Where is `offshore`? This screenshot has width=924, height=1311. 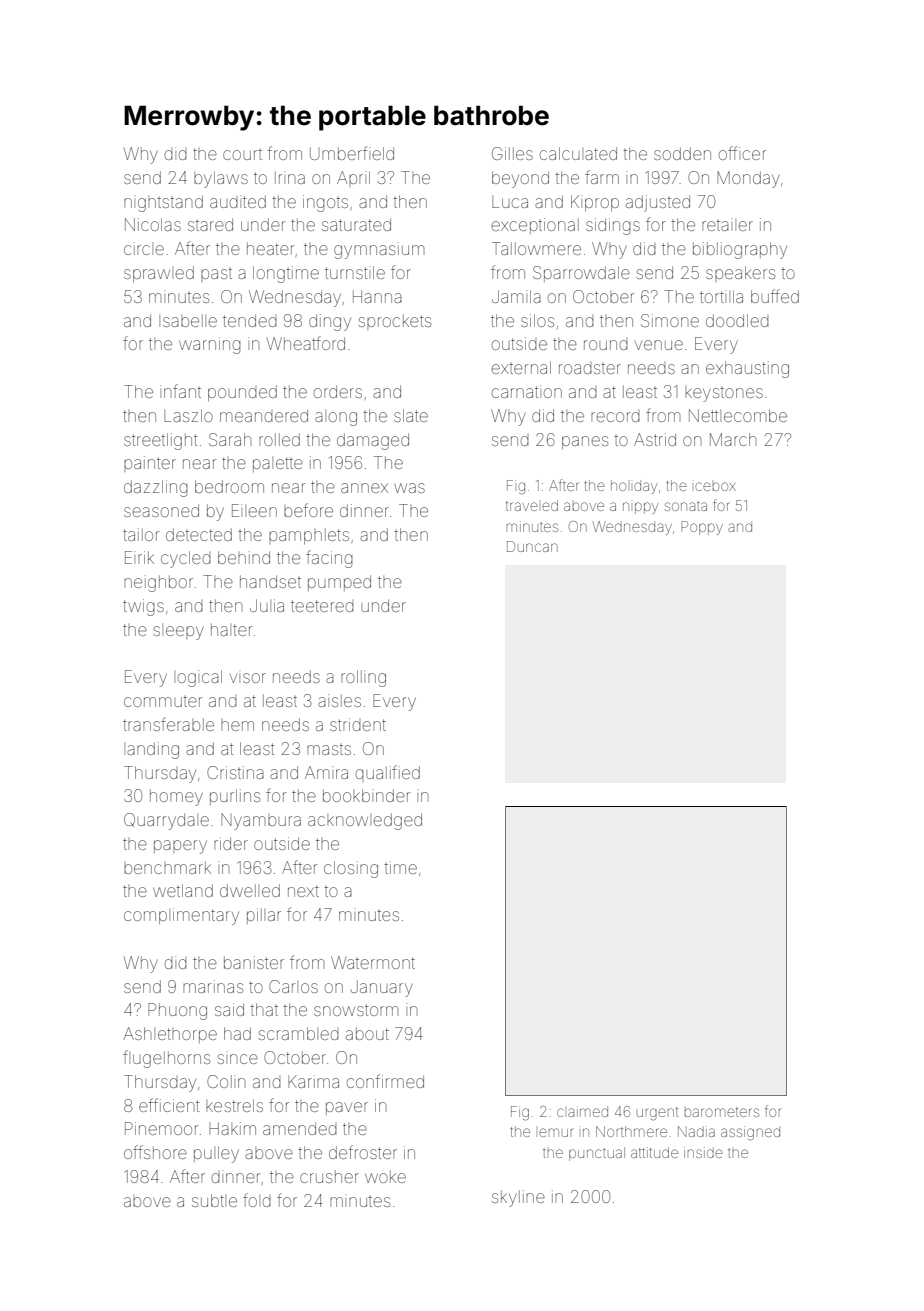
offshore is located at coordinates (155, 1152).
